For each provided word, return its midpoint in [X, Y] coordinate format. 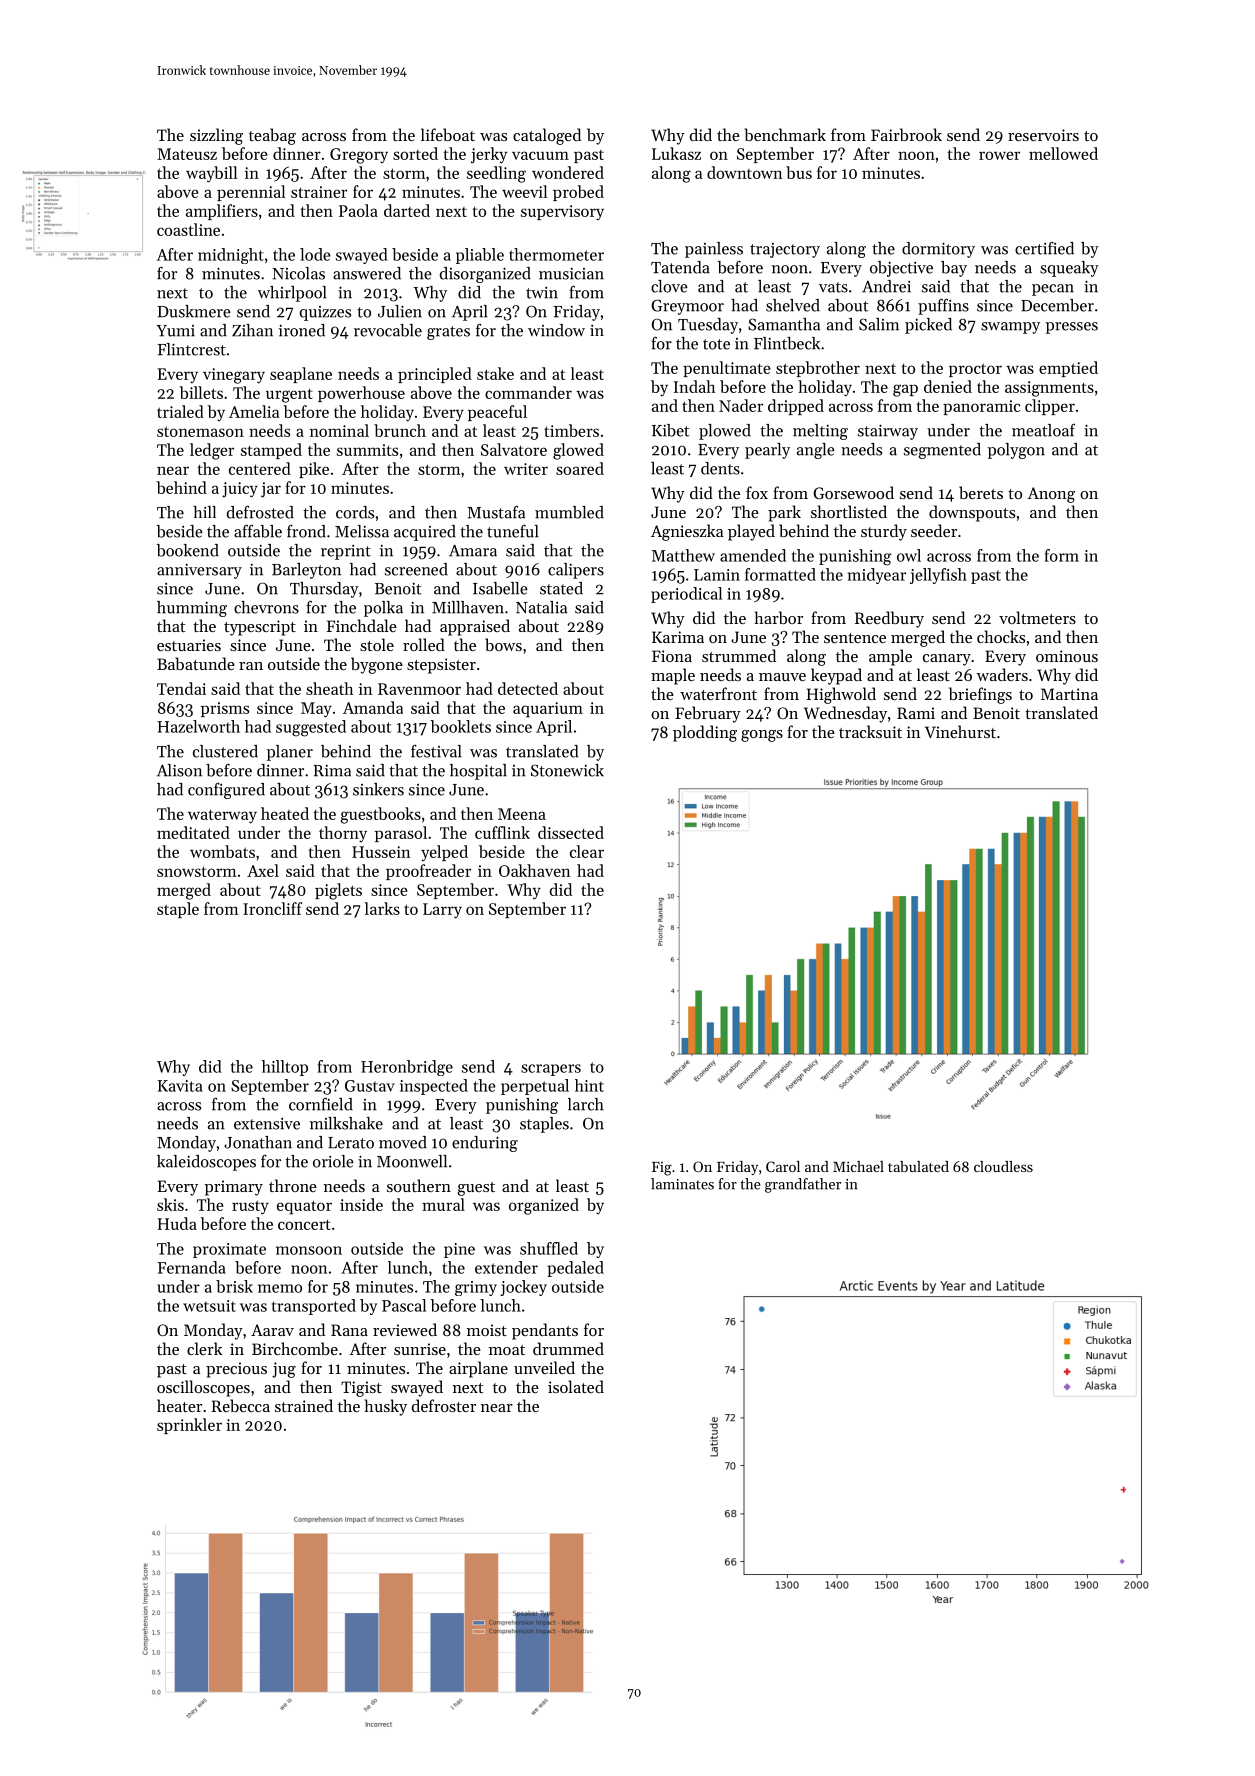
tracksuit [870, 731]
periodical [686, 595]
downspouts [972, 513]
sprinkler [189, 1426]
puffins [943, 306]
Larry [442, 911]
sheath [330, 688]
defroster [444, 1405]
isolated [576, 1386]
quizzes [325, 313]
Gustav [370, 1086]
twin [542, 293]
